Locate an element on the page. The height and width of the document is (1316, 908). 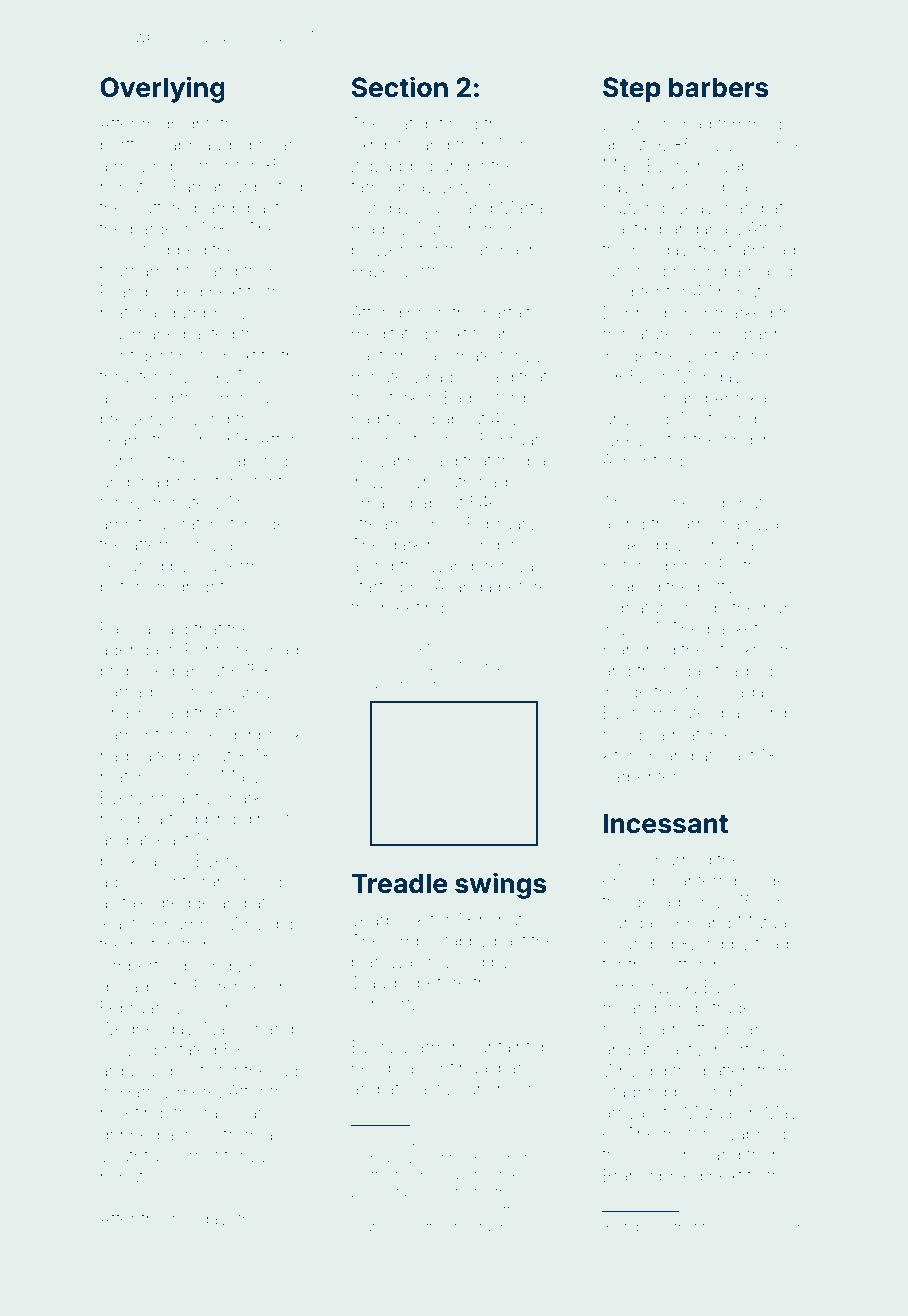
Goldenbrook is located at coordinates (251, 734).
